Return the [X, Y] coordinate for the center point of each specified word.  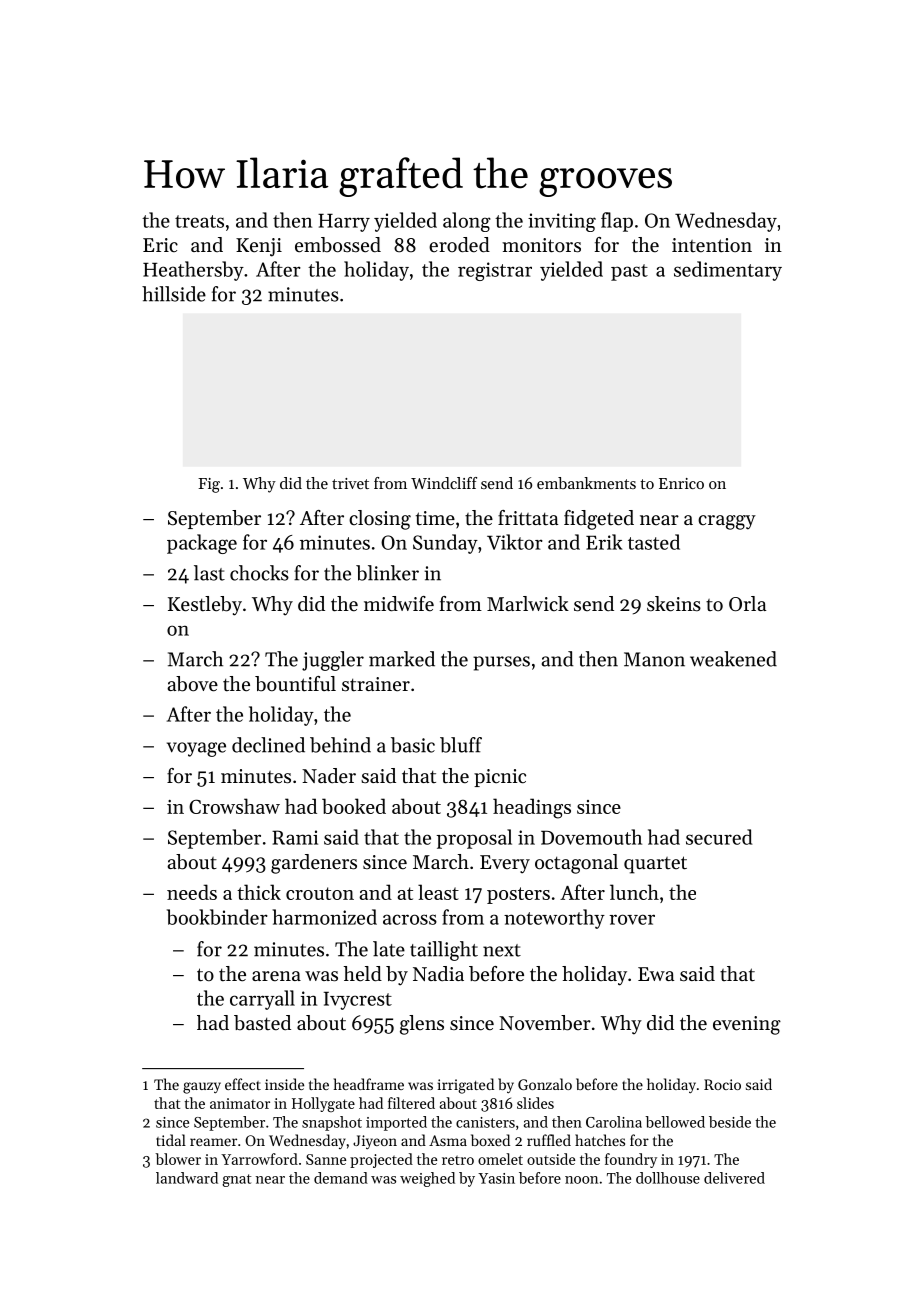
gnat [237, 1180]
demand [341, 1178]
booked [354, 806]
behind [340, 745]
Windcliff [444, 483]
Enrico [681, 483]
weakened [733, 659]
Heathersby [193, 271]
